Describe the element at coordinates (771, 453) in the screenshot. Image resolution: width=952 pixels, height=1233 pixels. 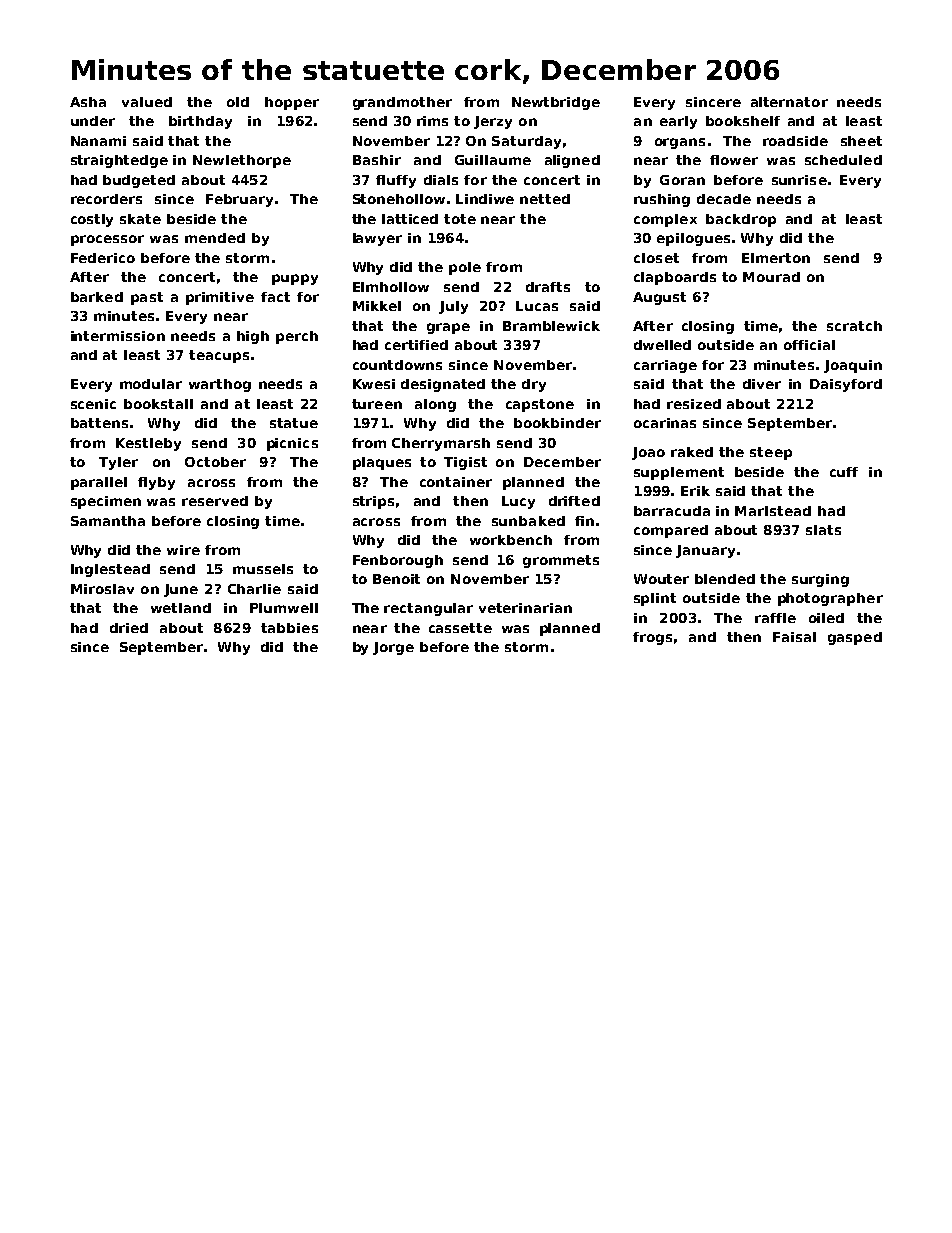
I see `steep` at that location.
